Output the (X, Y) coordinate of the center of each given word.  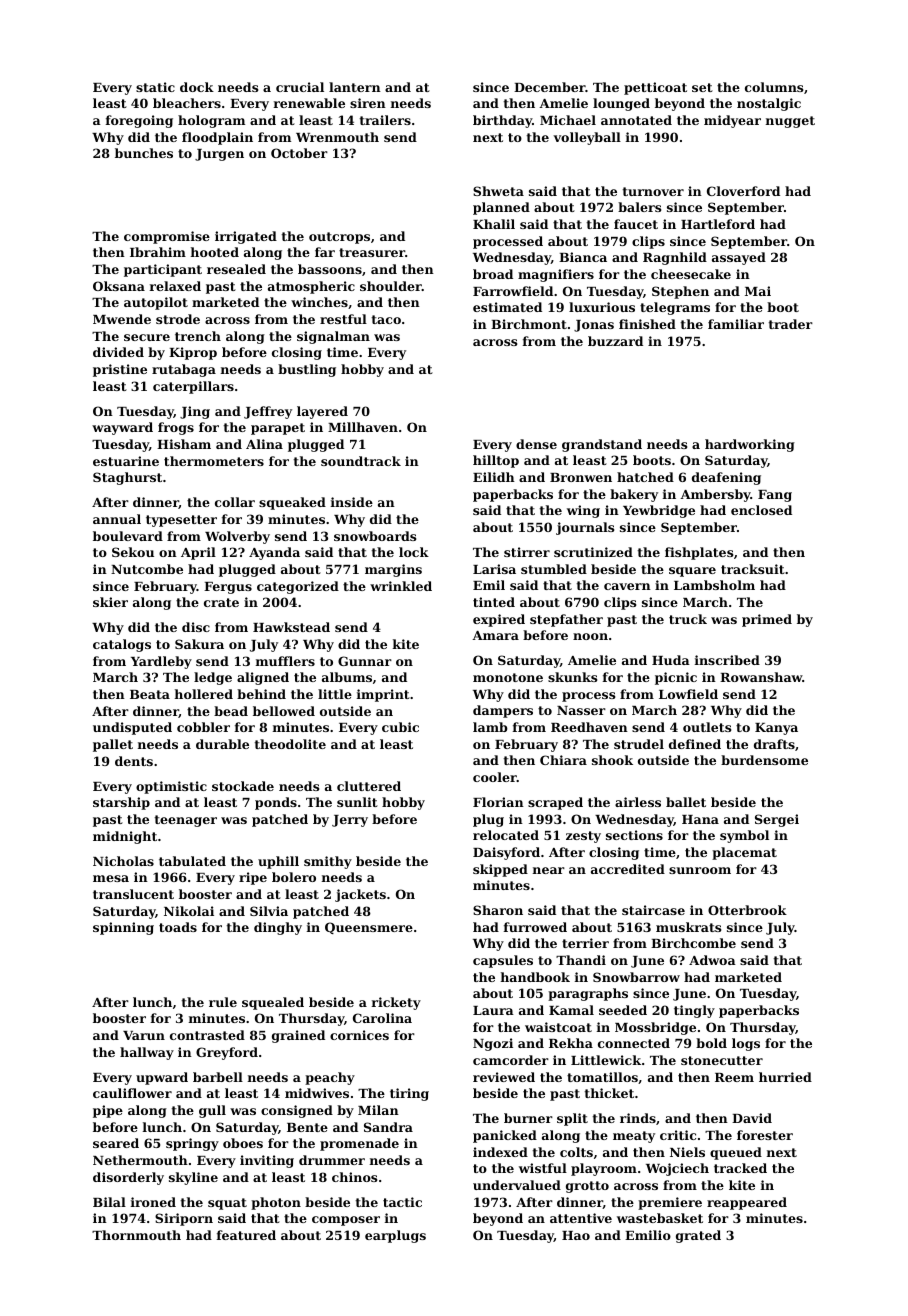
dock (197, 87)
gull (212, 1111)
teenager (186, 821)
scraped (555, 803)
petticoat (655, 88)
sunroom (700, 870)
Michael (568, 120)
